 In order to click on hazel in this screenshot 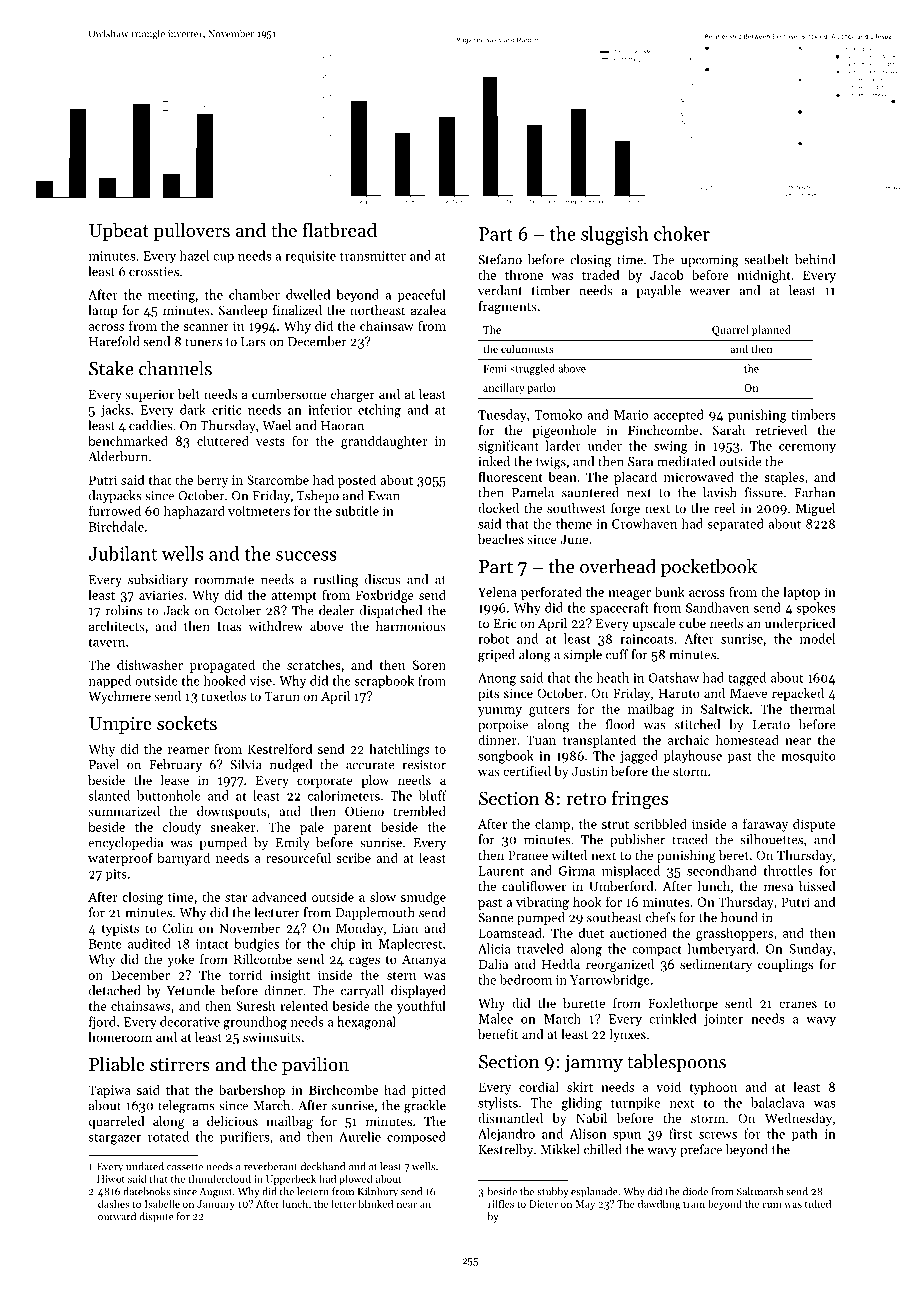, I will do `click(194, 255)`.
